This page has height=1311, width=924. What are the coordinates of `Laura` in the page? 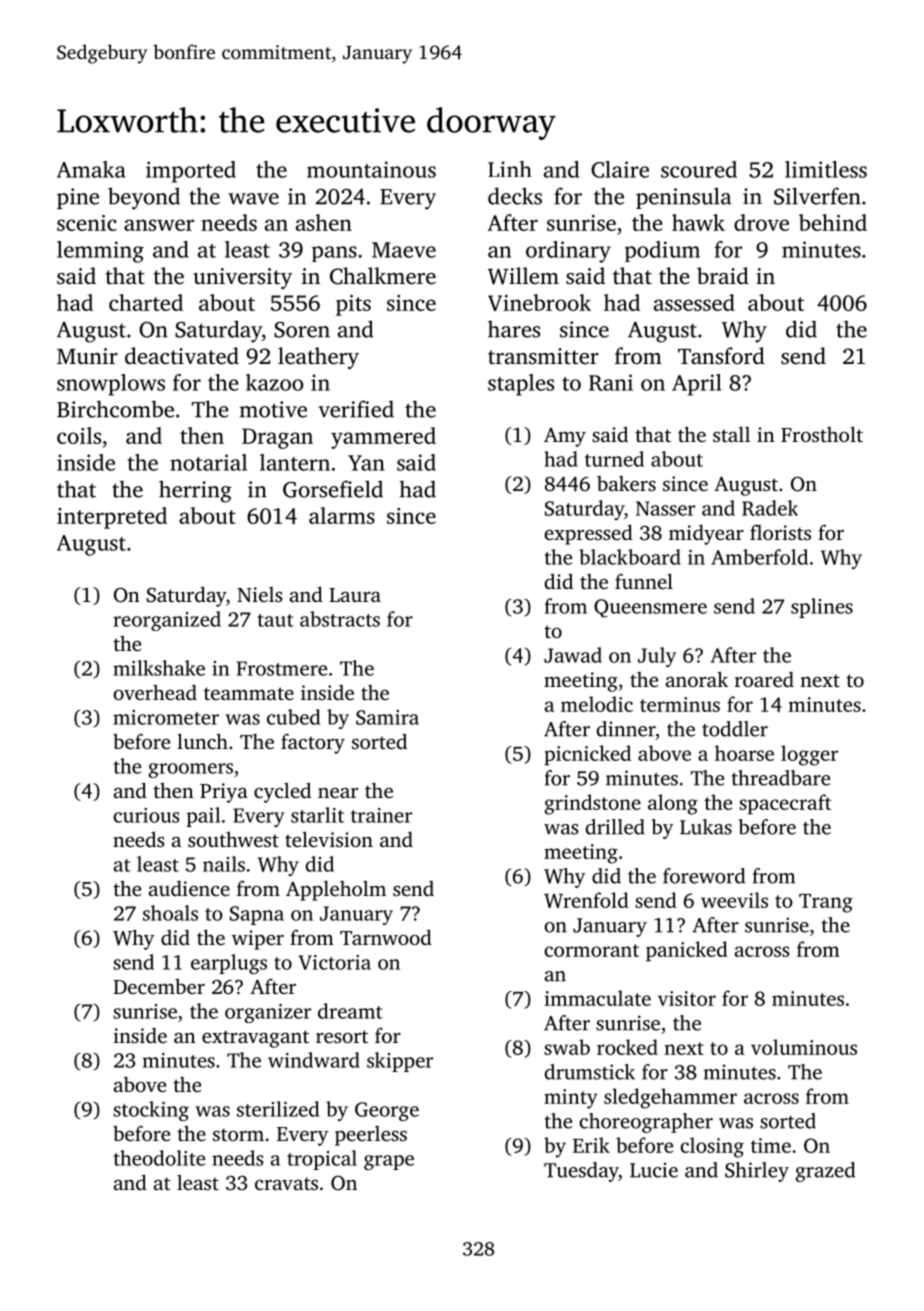 It's located at (355, 595).
